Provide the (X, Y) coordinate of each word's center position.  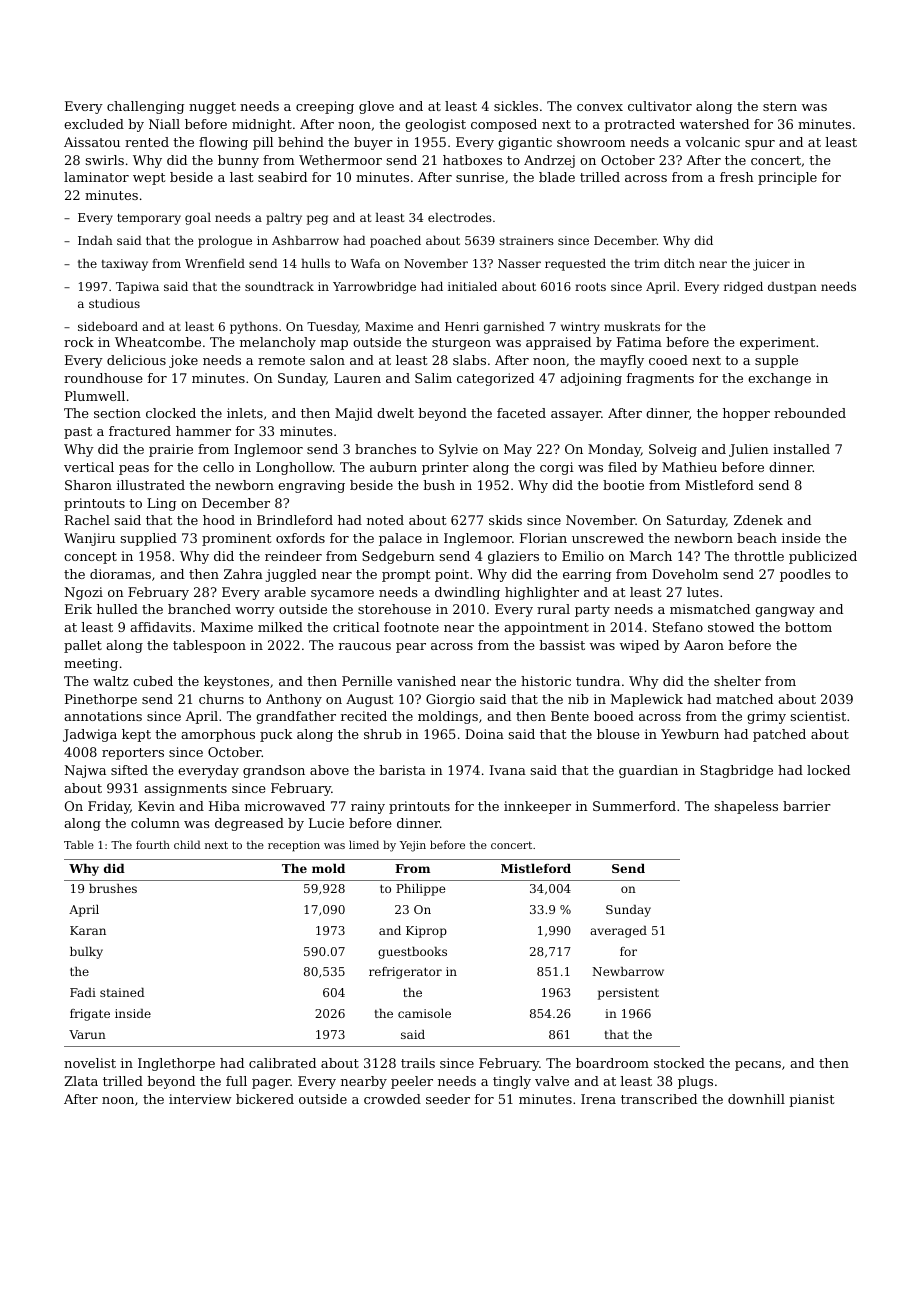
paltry (284, 219)
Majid (354, 414)
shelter (737, 681)
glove (376, 107)
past (78, 433)
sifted (129, 770)
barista (402, 770)
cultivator (660, 106)
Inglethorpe (176, 1064)
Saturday (696, 521)
